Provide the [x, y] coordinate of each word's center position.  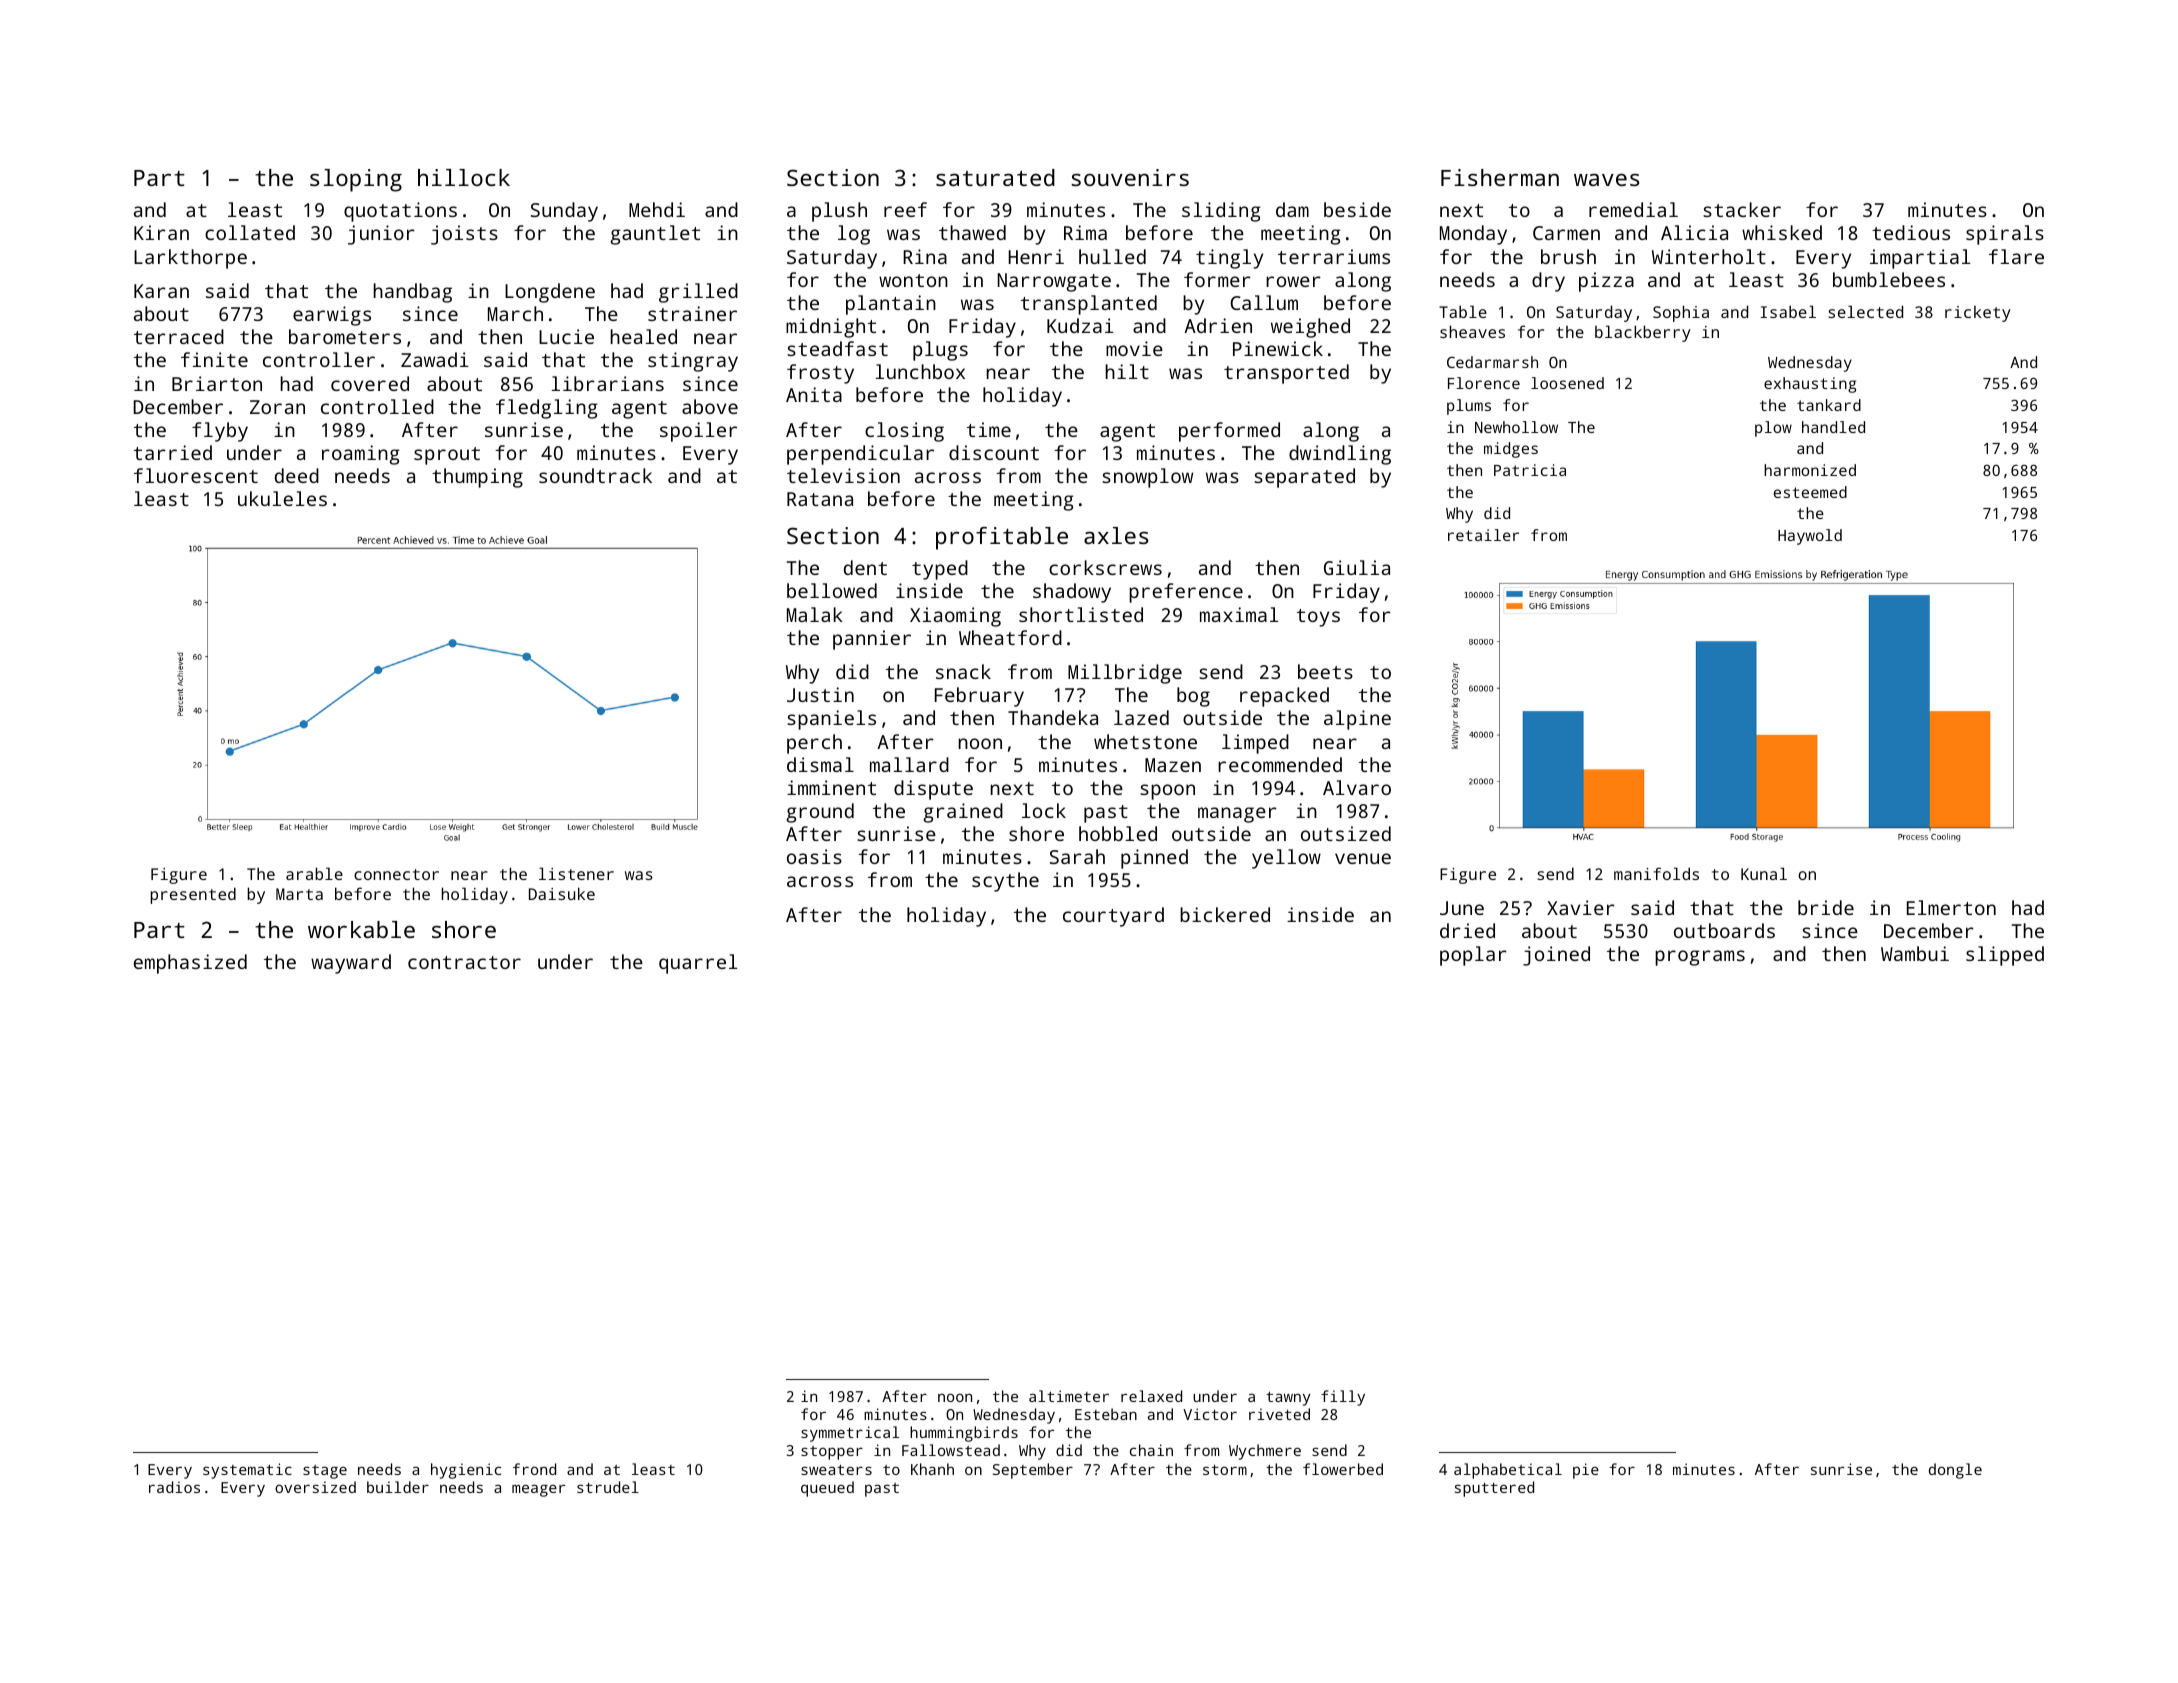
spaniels [831, 720]
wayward [351, 964]
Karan [161, 291]
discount [994, 452]
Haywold [1810, 537]
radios [174, 1487]
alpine [1357, 720]
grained [963, 813]
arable [314, 873]
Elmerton [1951, 907]
